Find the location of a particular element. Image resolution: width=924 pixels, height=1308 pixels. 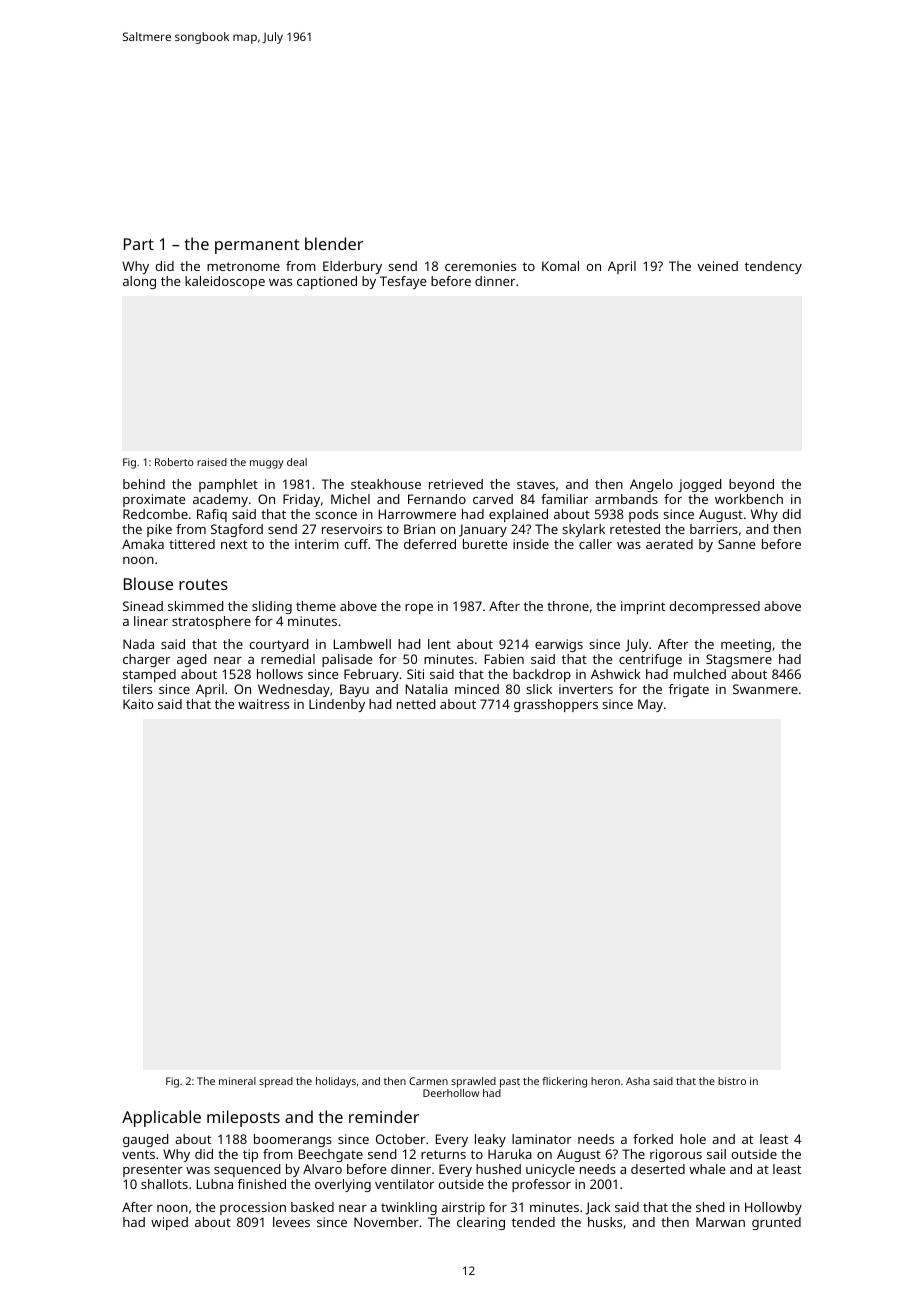

Komal is located at coordinates (560, 266).
